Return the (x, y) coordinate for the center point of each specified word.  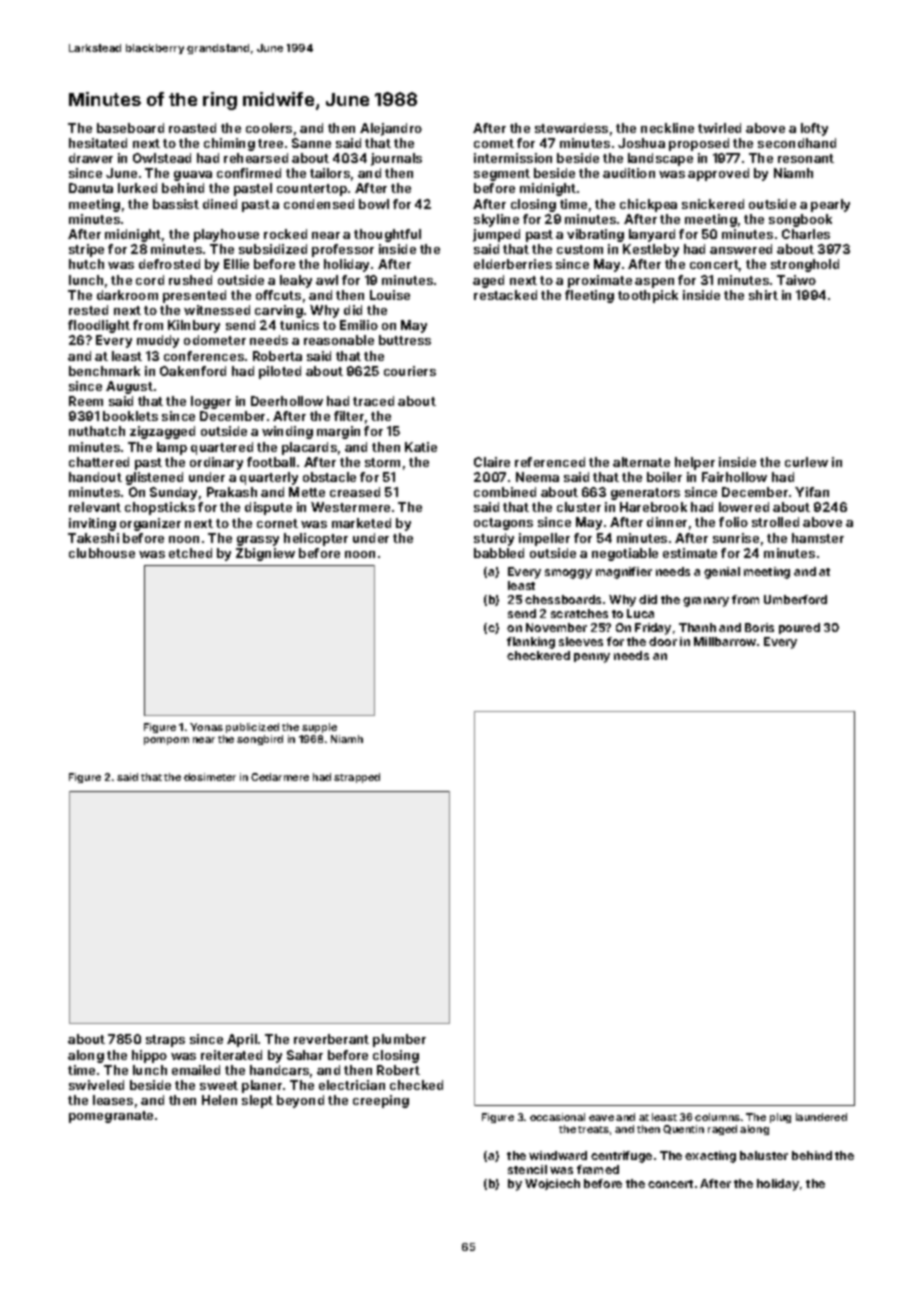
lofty (814, 129)
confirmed (249, 173)
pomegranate (111, 1117)
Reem (86, 401)
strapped (357, 778)
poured (799, 628)
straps (165, 1041)
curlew (806, 462)
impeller (544, 539)
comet (494, 143)
